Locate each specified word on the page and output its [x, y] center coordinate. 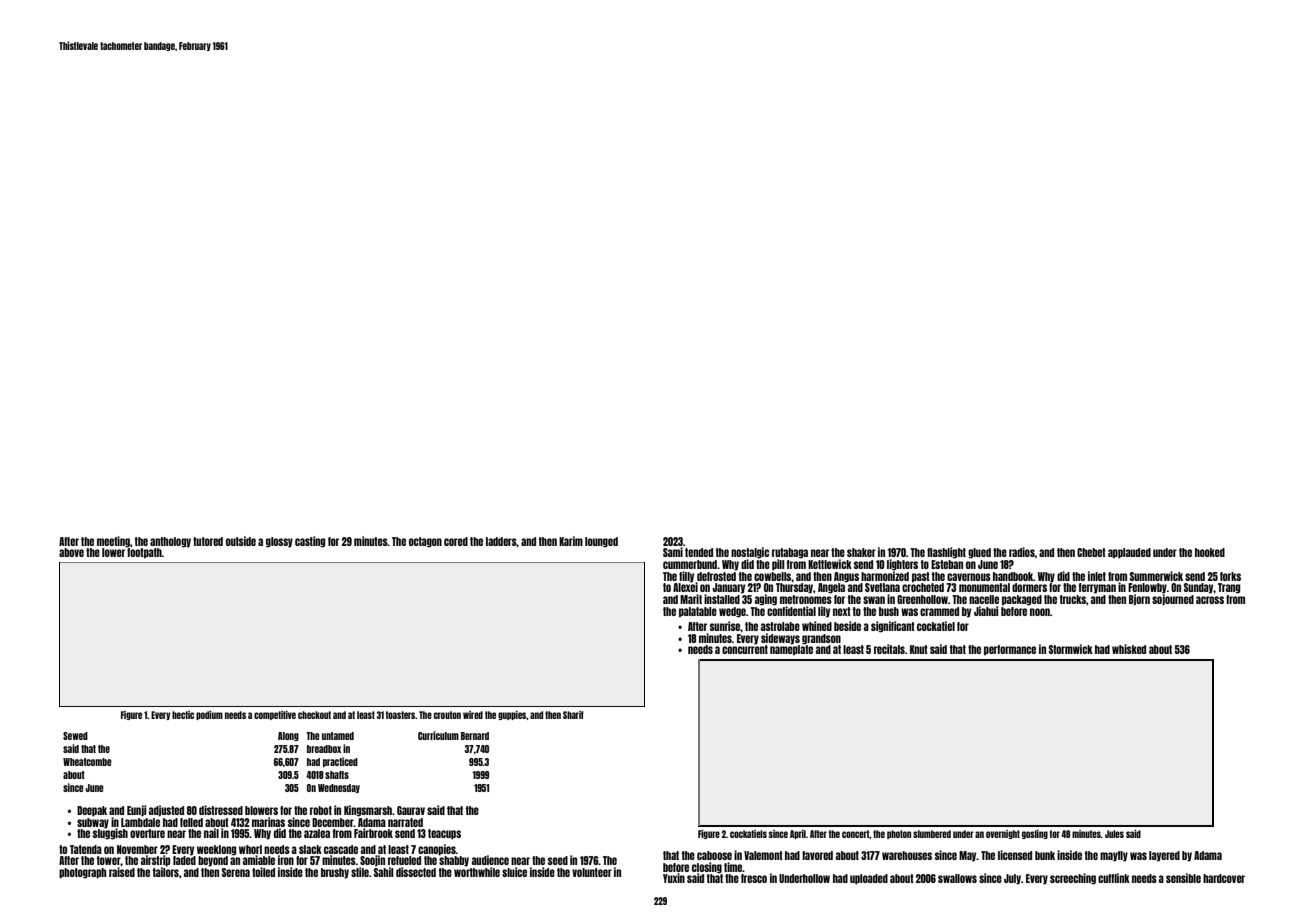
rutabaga [790, 553]
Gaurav [411, 810]
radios [1022, 552]
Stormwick [1071, 649]
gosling [1035, 834]
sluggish [110, 834]
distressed [221, 810]
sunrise [725, 626]
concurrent [745, 649]
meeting [113, 542]
